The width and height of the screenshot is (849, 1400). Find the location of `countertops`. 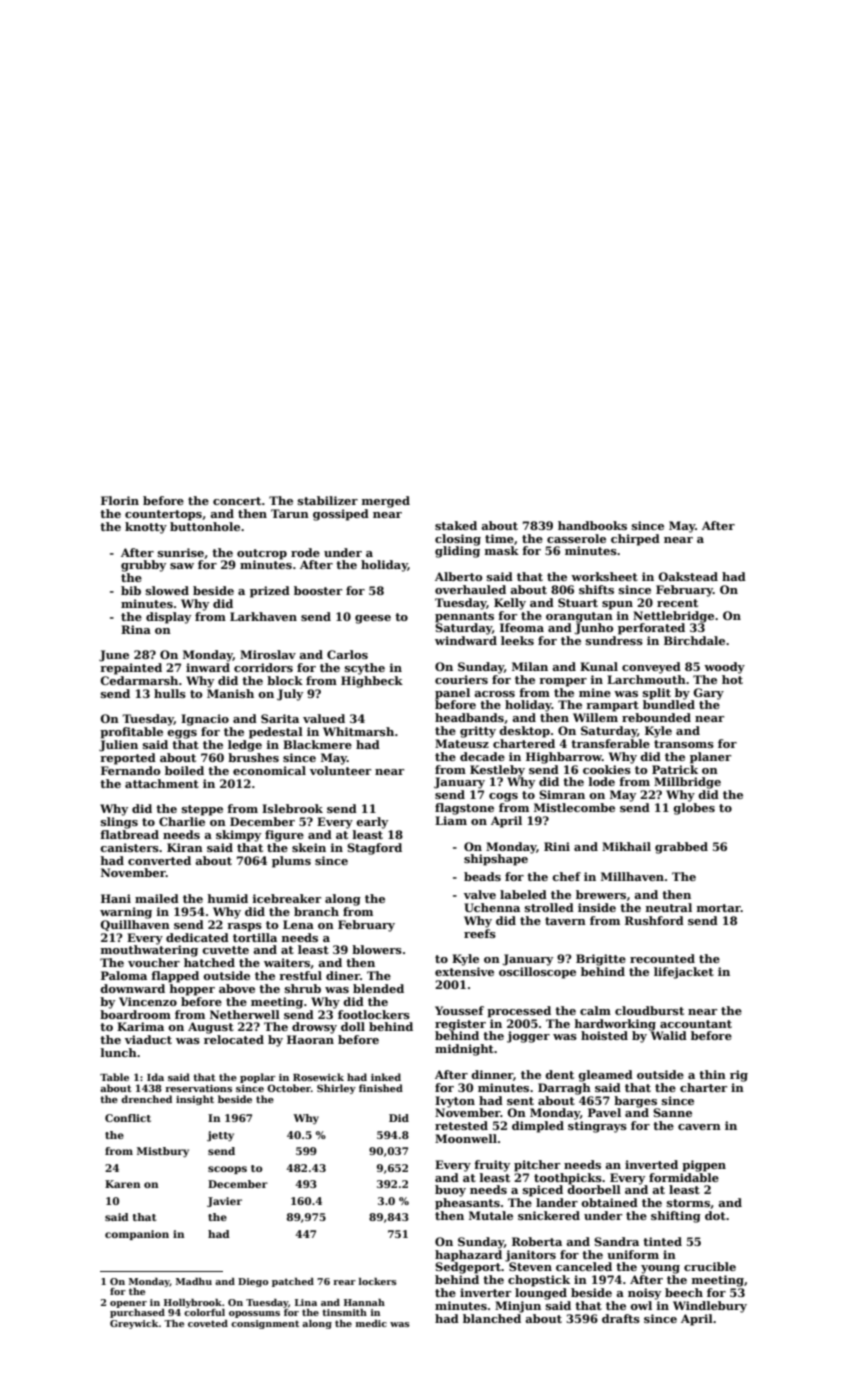

countertops is located at coordinates (163, 515).
